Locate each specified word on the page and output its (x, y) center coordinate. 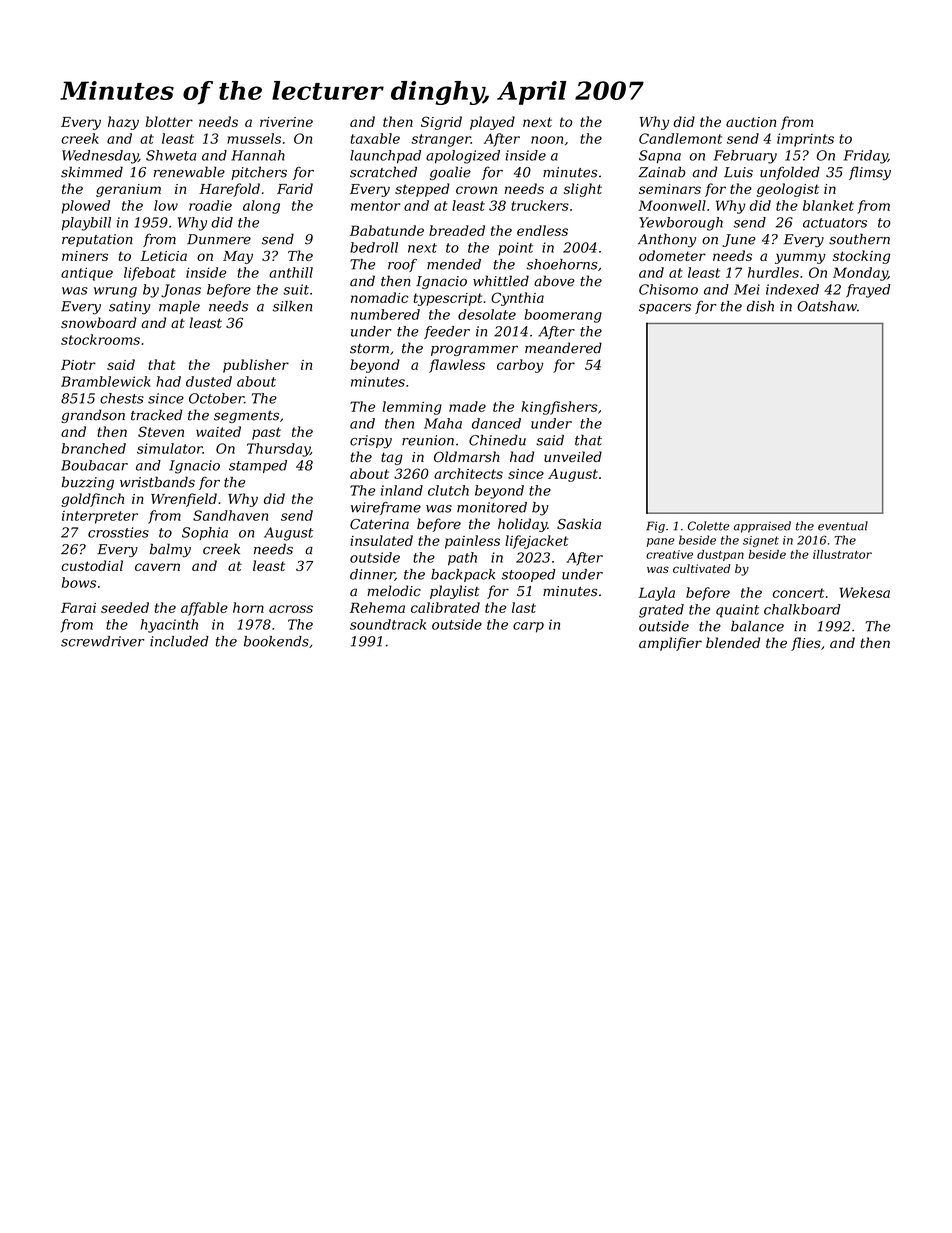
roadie (210, 205)
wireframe (386, 508)
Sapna (660, 156)
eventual (843, 526)
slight (582, 190)
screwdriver (102, 641)
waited (218, 431)
